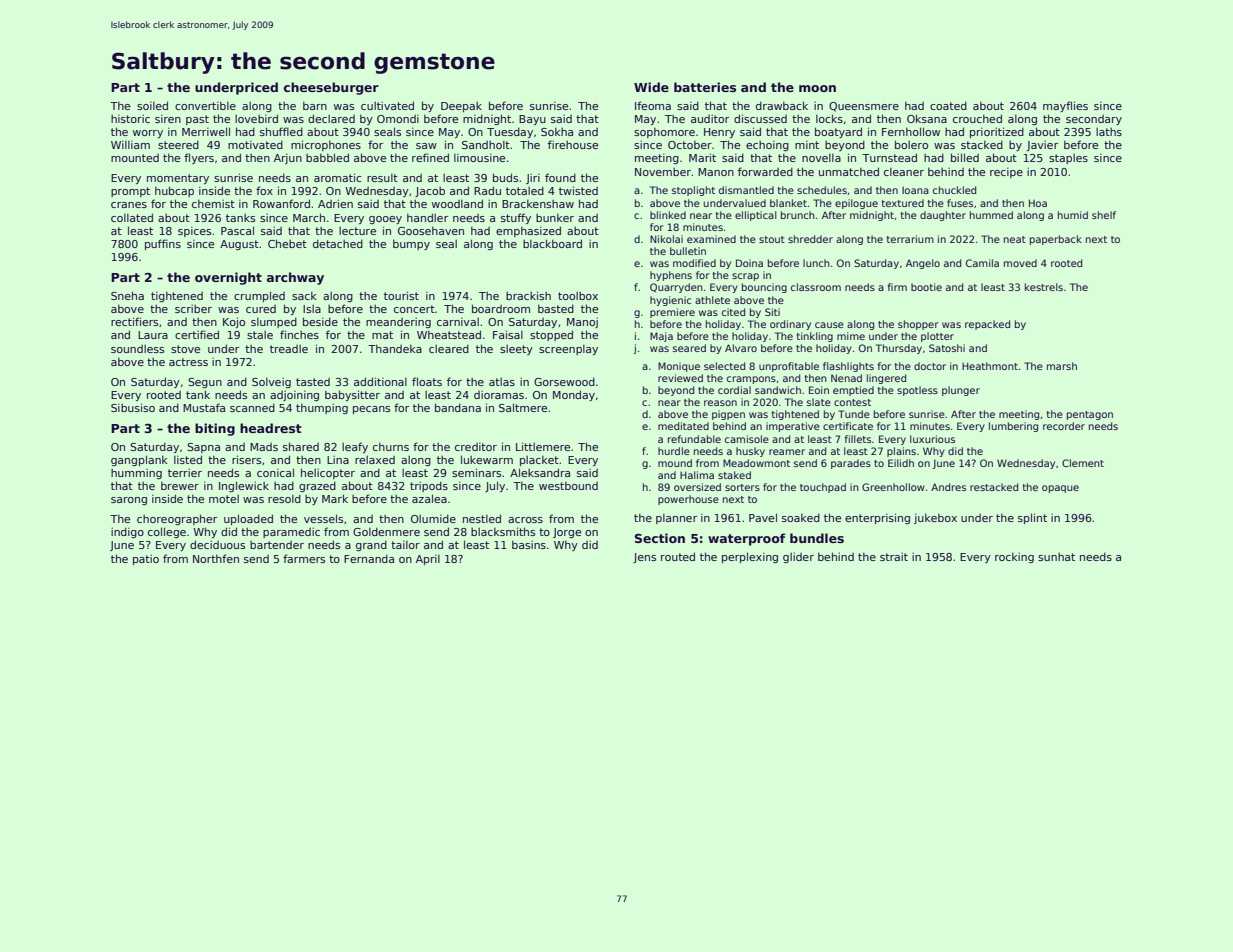 The height and width of the screenshot is (952, 1233). What do you see at coordinates (134, 321) in the screenshot?
I see `rectifiers` at bounding box center [134, 321].
